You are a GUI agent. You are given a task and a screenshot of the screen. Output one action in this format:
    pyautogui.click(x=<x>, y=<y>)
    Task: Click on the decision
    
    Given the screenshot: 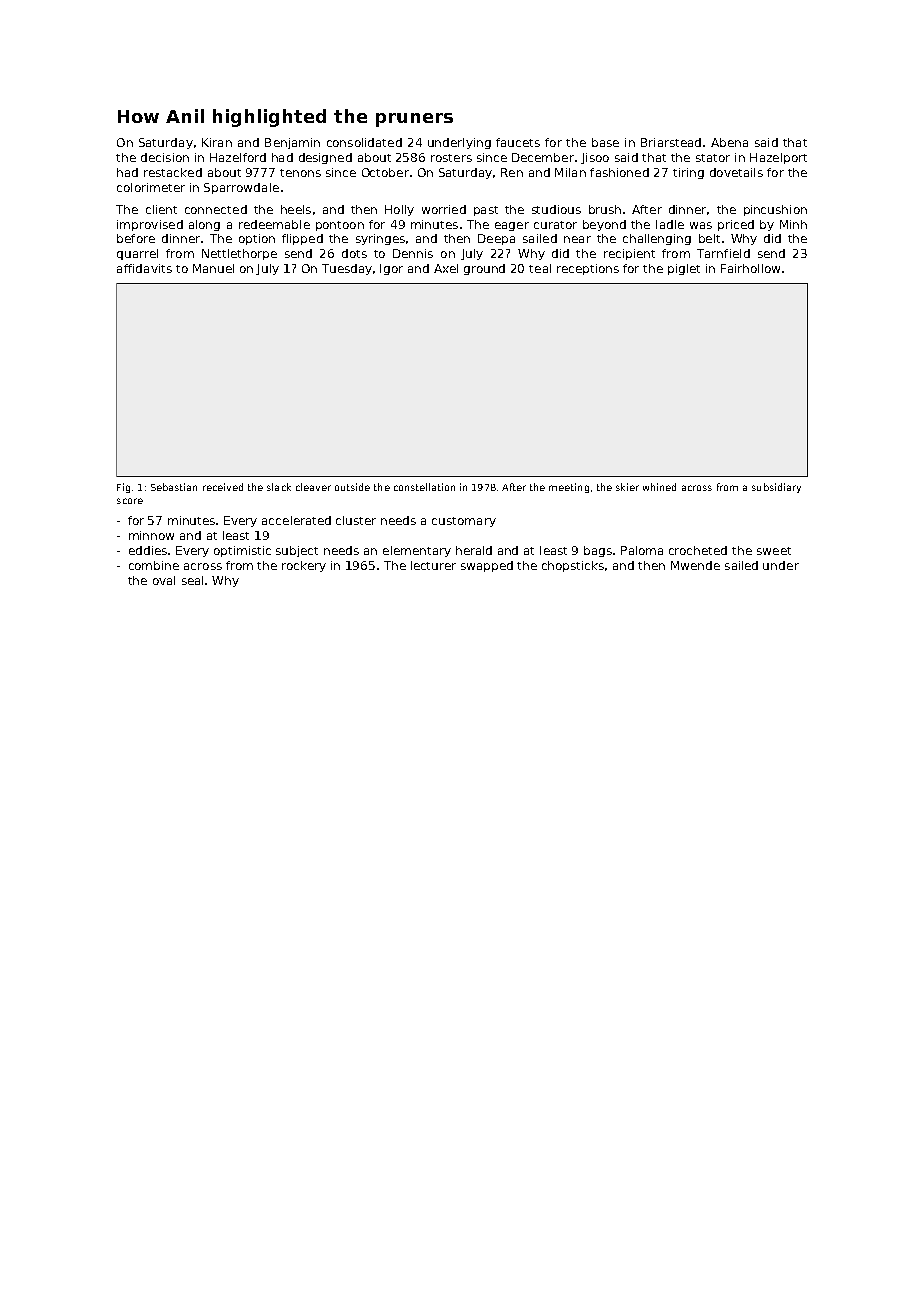 What is the action you would take?
    pyautogui.click(x=165, y=157)
